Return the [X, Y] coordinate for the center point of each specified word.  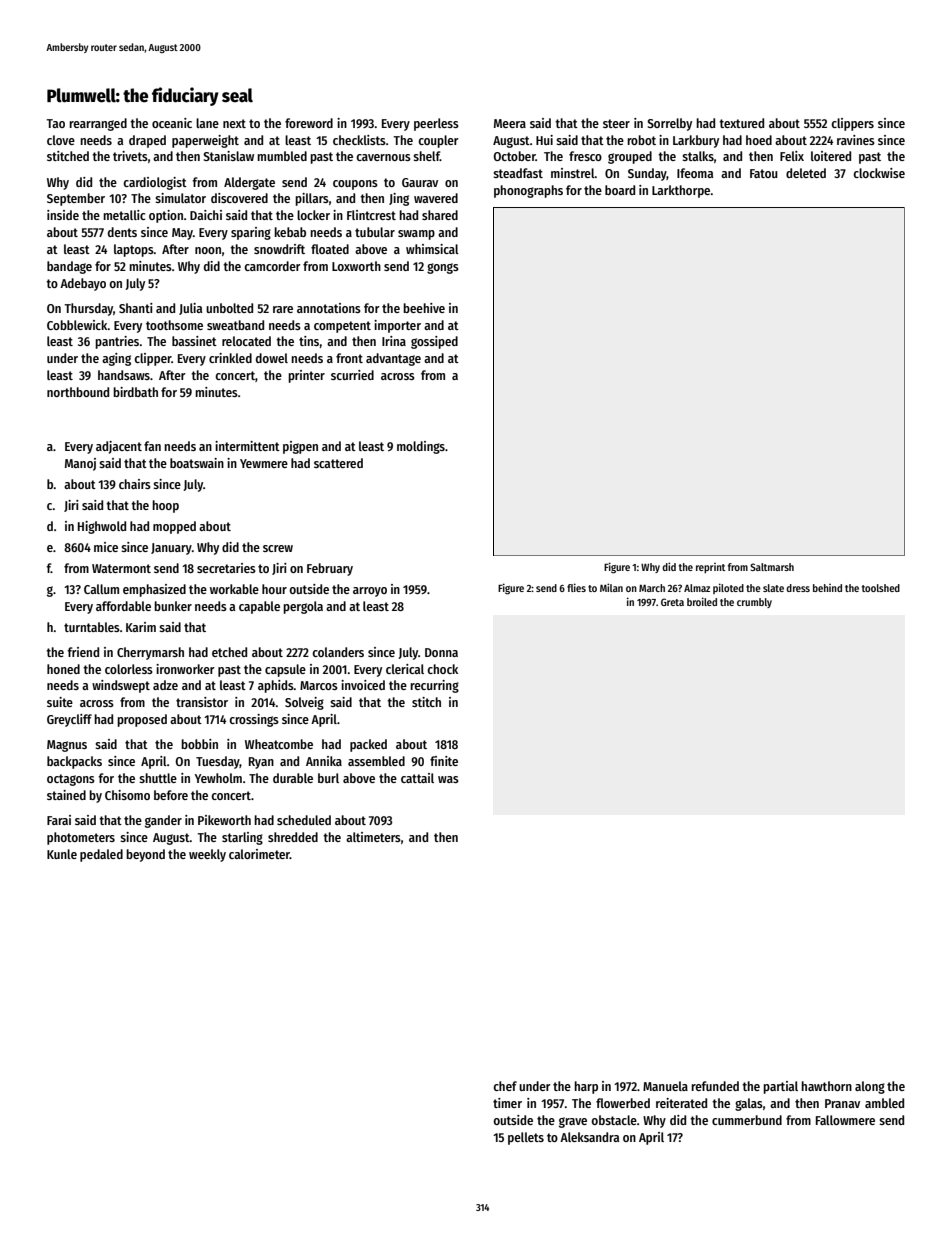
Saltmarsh [772, 567]
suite [60, 702]
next [234, 123]
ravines [856, 140]
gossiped [434, 342]
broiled [702, 601]
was [448, 779]
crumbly [754, 603]
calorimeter [259, 854]
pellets [526, 1138]
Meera [510, 123]
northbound [78, 392]
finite [444, 761]
